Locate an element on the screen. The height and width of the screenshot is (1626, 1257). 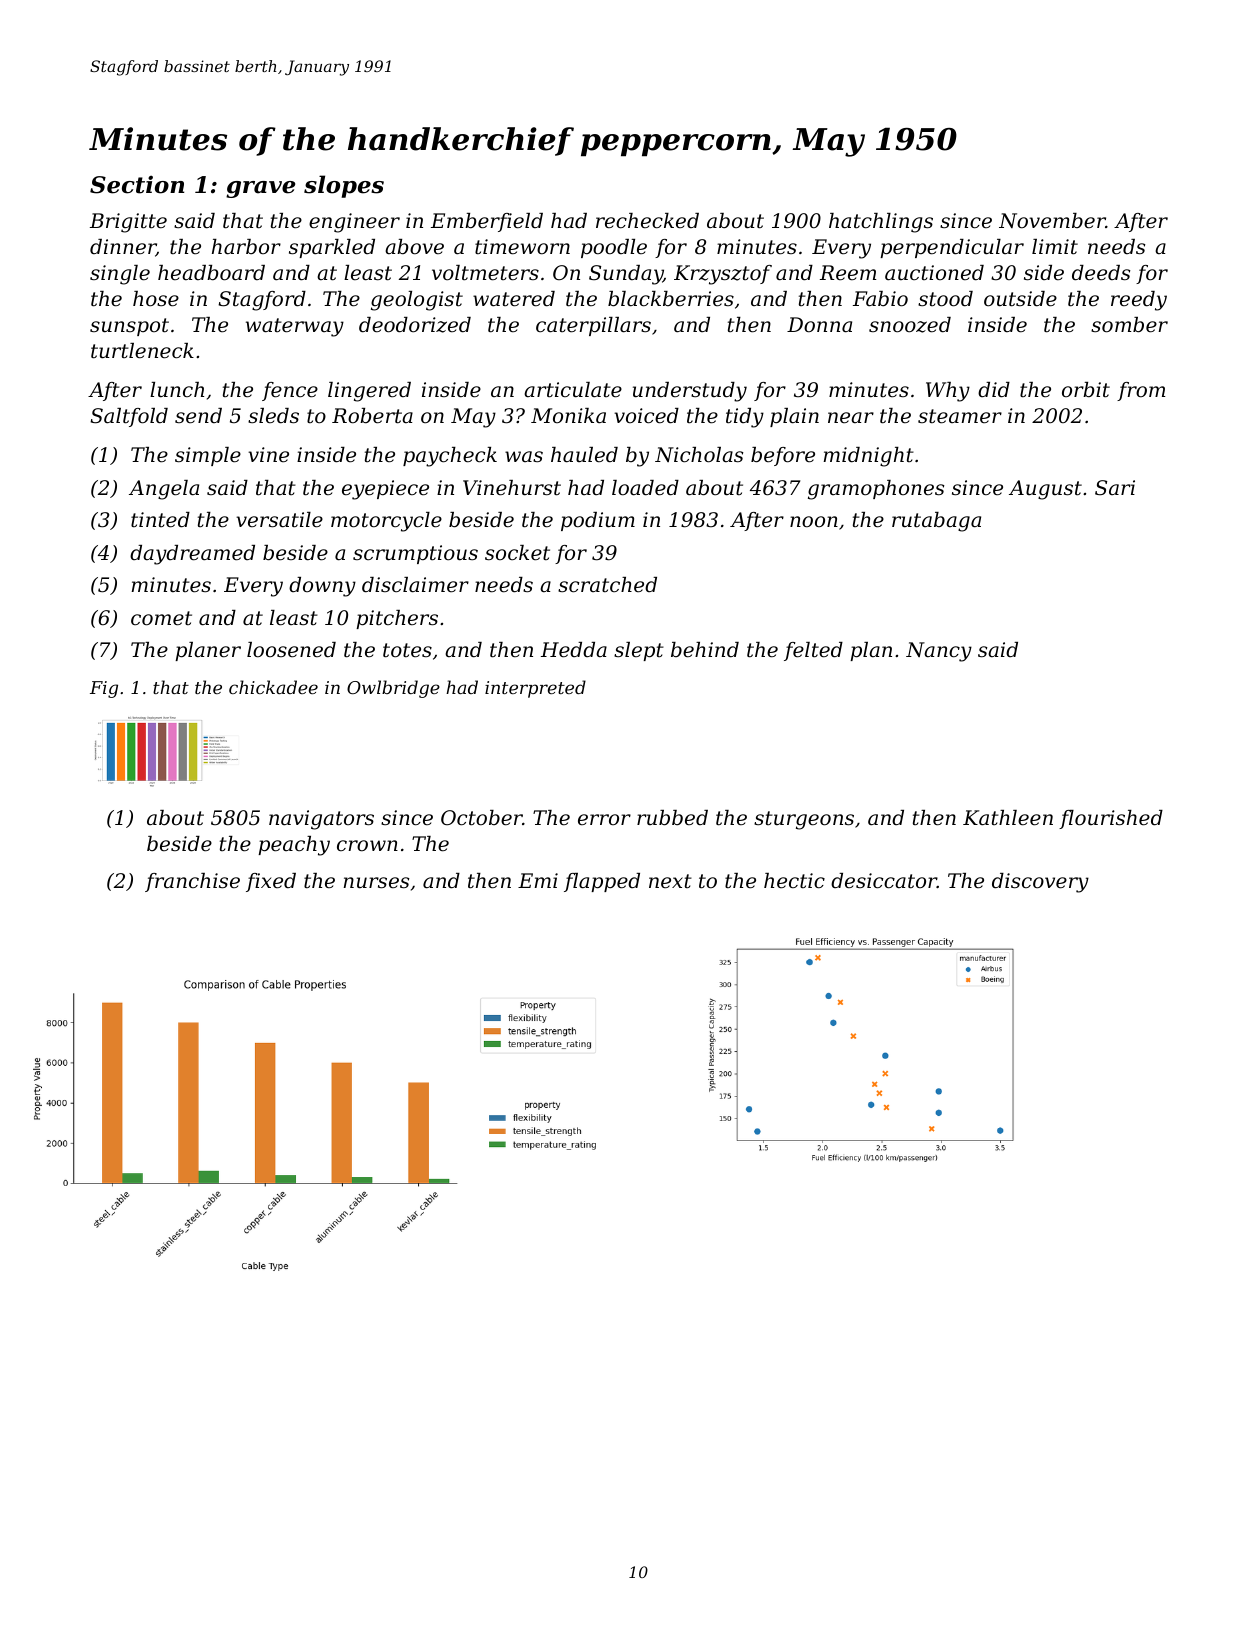
interpreted is located at coordinates (535, 689).
